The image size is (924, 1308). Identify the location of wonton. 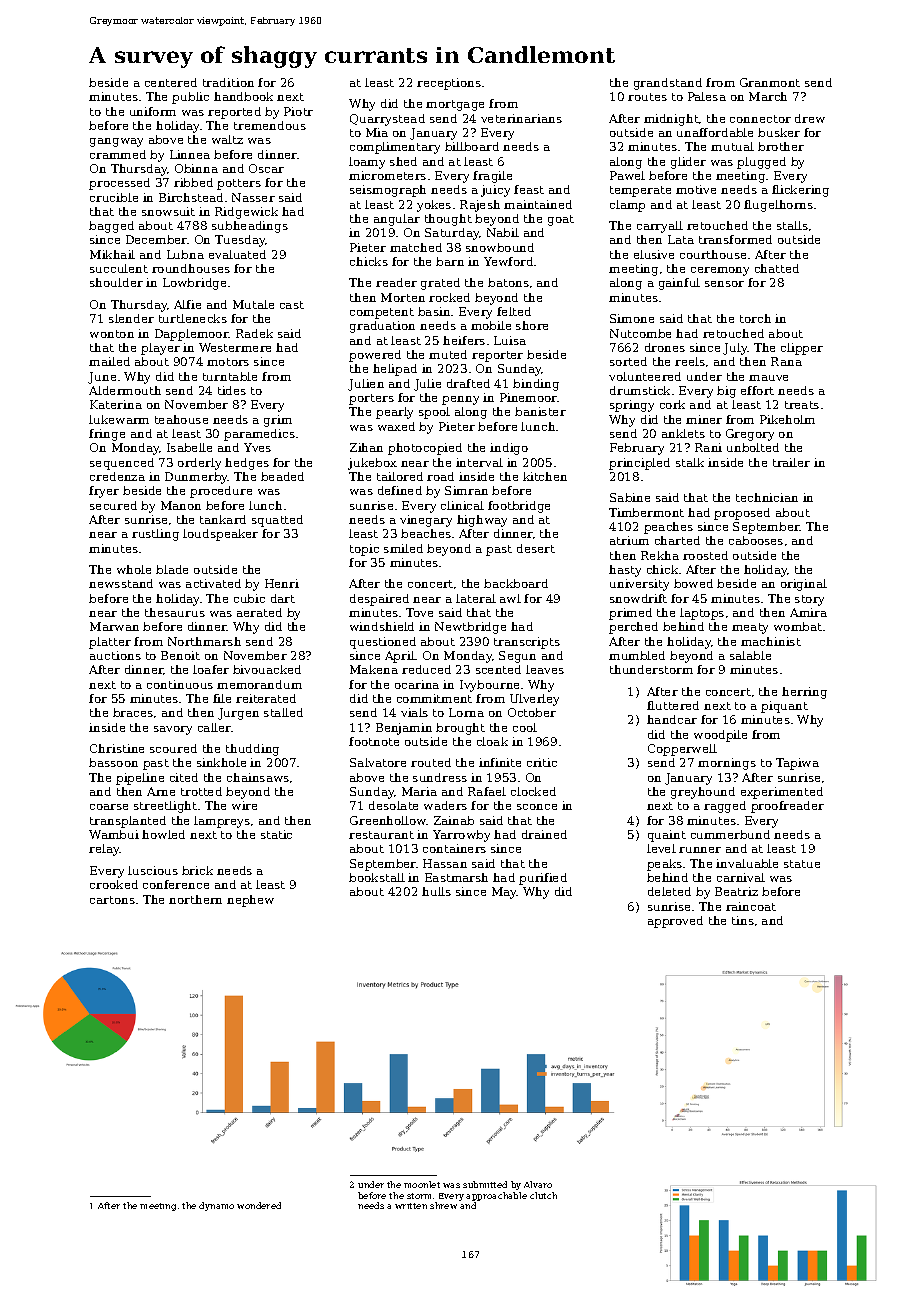
(112, 334).
